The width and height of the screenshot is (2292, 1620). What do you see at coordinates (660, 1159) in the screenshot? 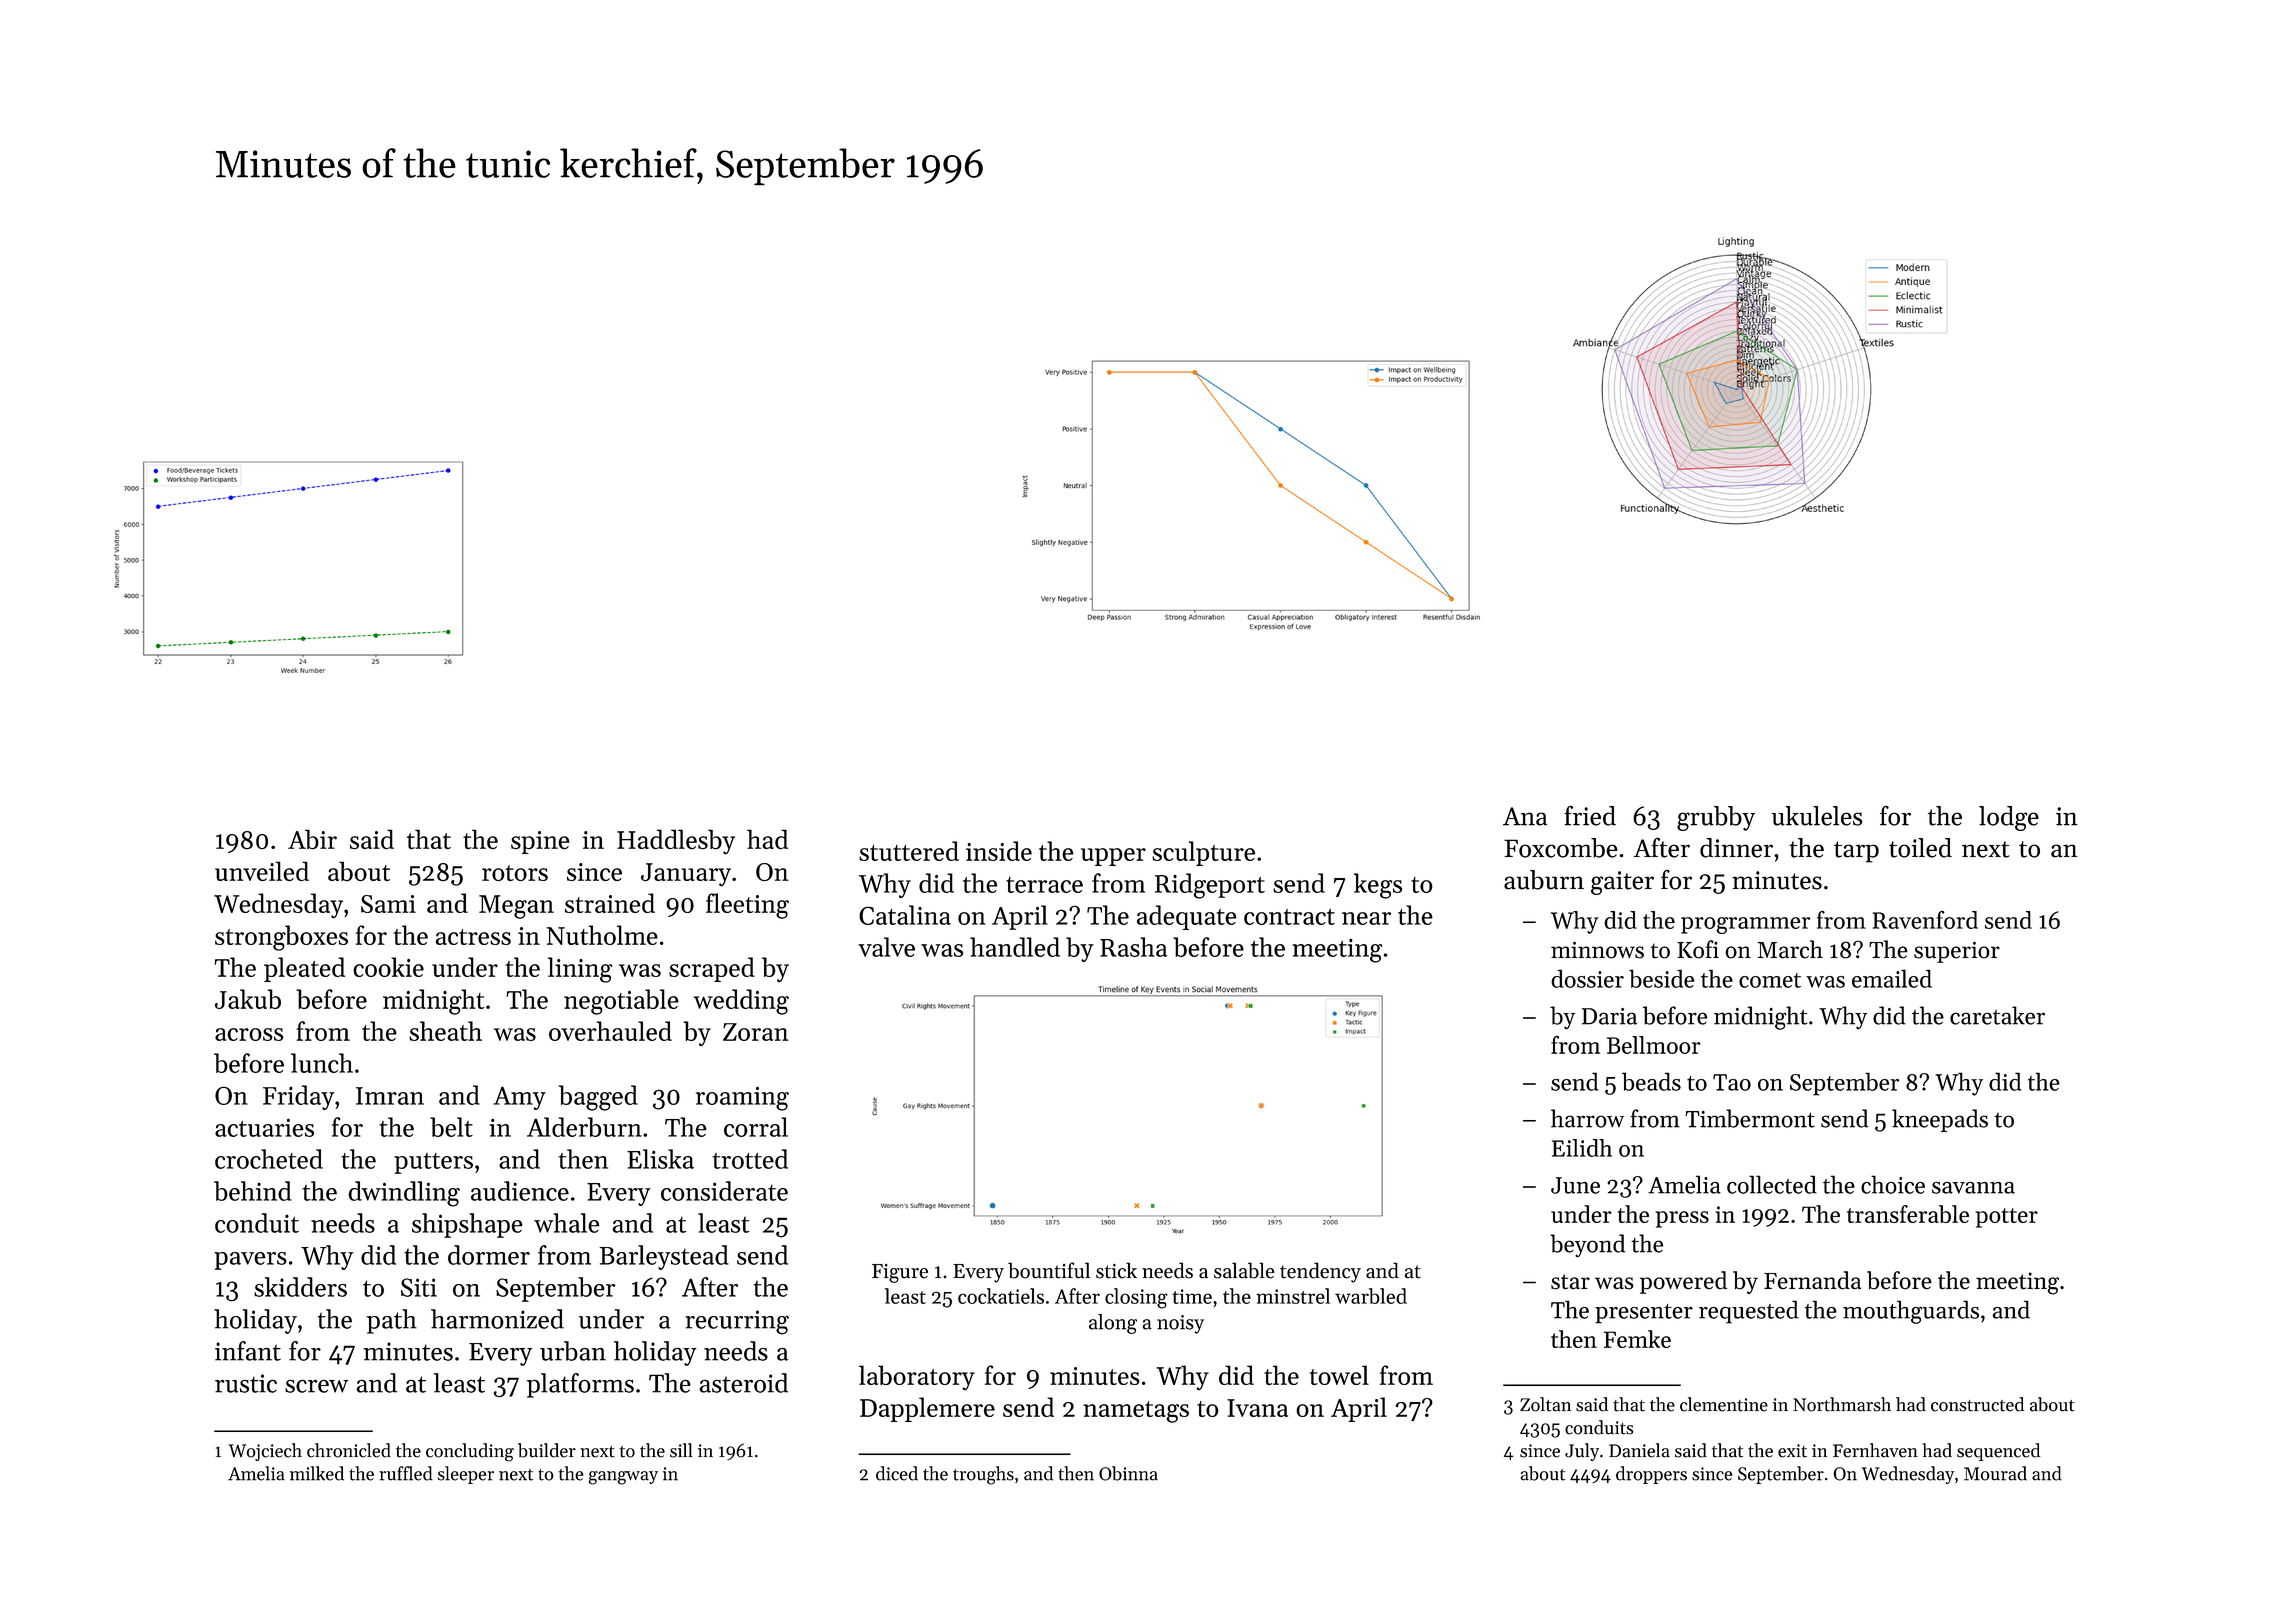
I see `Eliska` at bounding box center [660, 1159].
